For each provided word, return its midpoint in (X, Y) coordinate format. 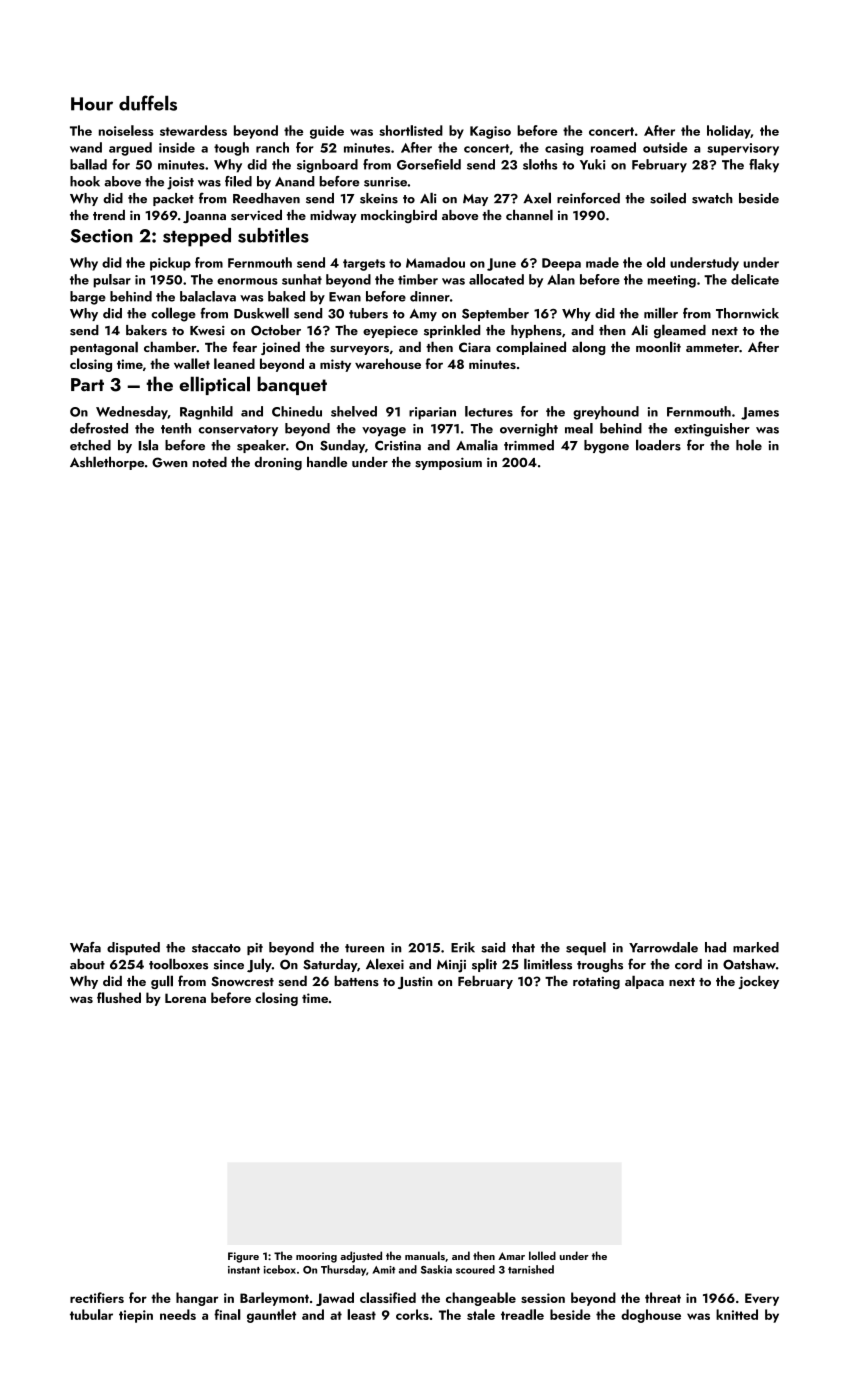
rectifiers (97, 1297)
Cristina (398, 446)
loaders (658, 445)
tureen (364, 948)
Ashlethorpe (107, 463)
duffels (148, 103)
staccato (216, 948)
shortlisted (411, 130)
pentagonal (104, 348)
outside (665, 147)
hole (749, 445)
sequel (586, 948)
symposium (448, 463)
